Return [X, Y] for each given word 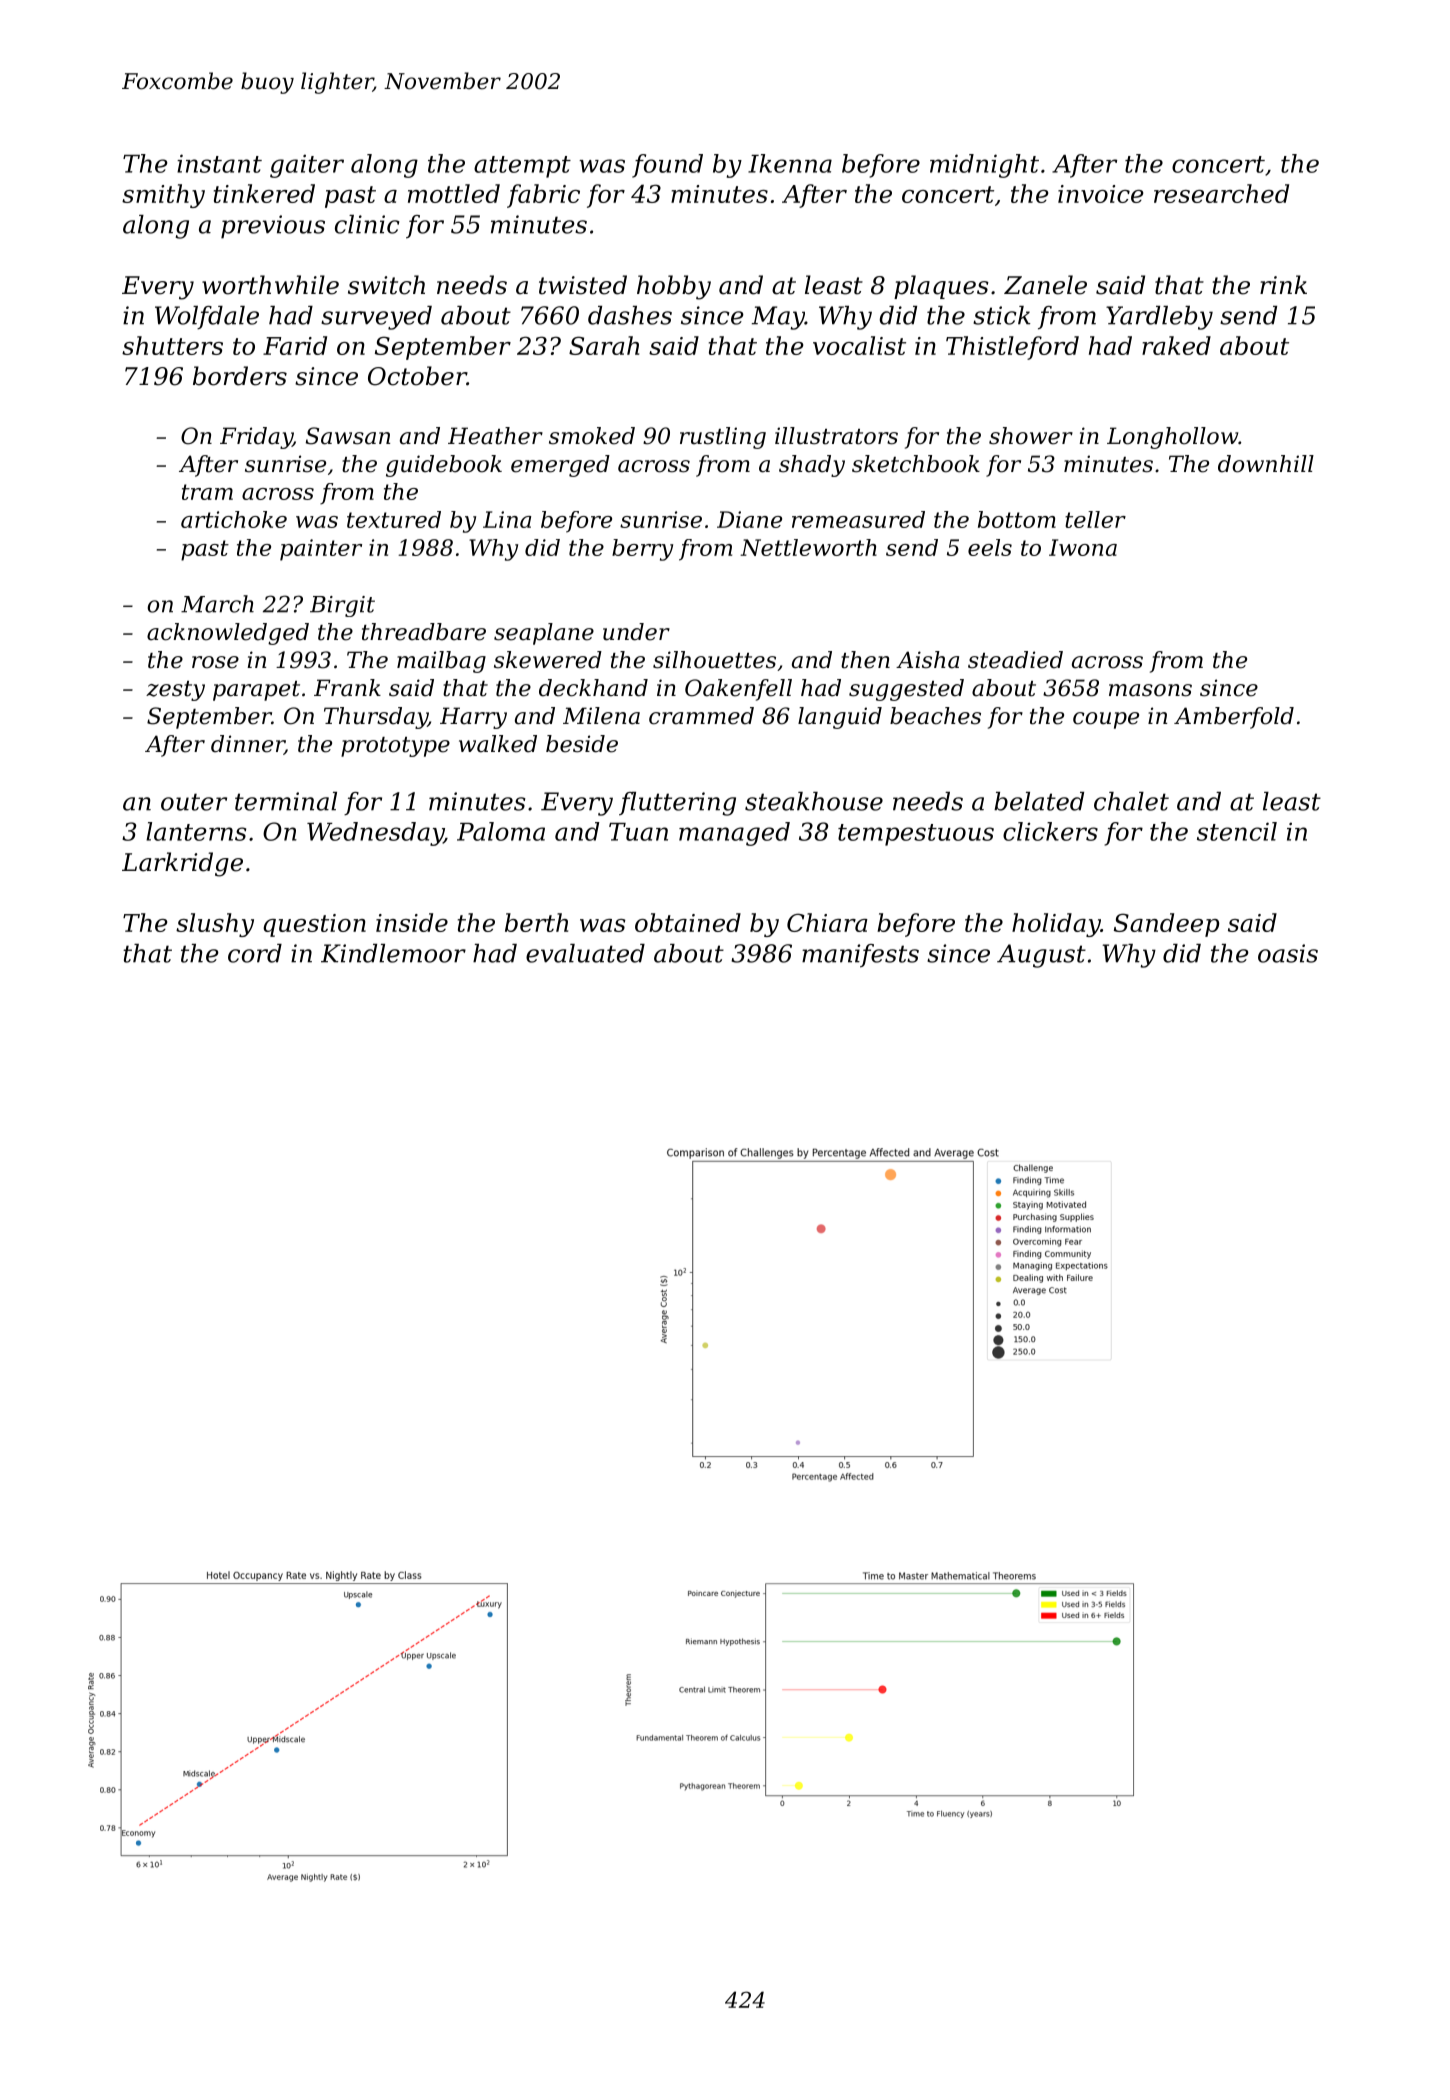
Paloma [501, 831]
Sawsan [348, 436]
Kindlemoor [393, 953]
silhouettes [714, 660]
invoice [1100, 194]
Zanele [1045, 285]
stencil [1237, 831]
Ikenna [790, 163]
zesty [175, 691]
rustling [723, 438]
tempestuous [916, 835]
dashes [630, 315]
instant [219, 163]
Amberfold [1234, 718]
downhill [1266, 464]
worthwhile [270, 285]
